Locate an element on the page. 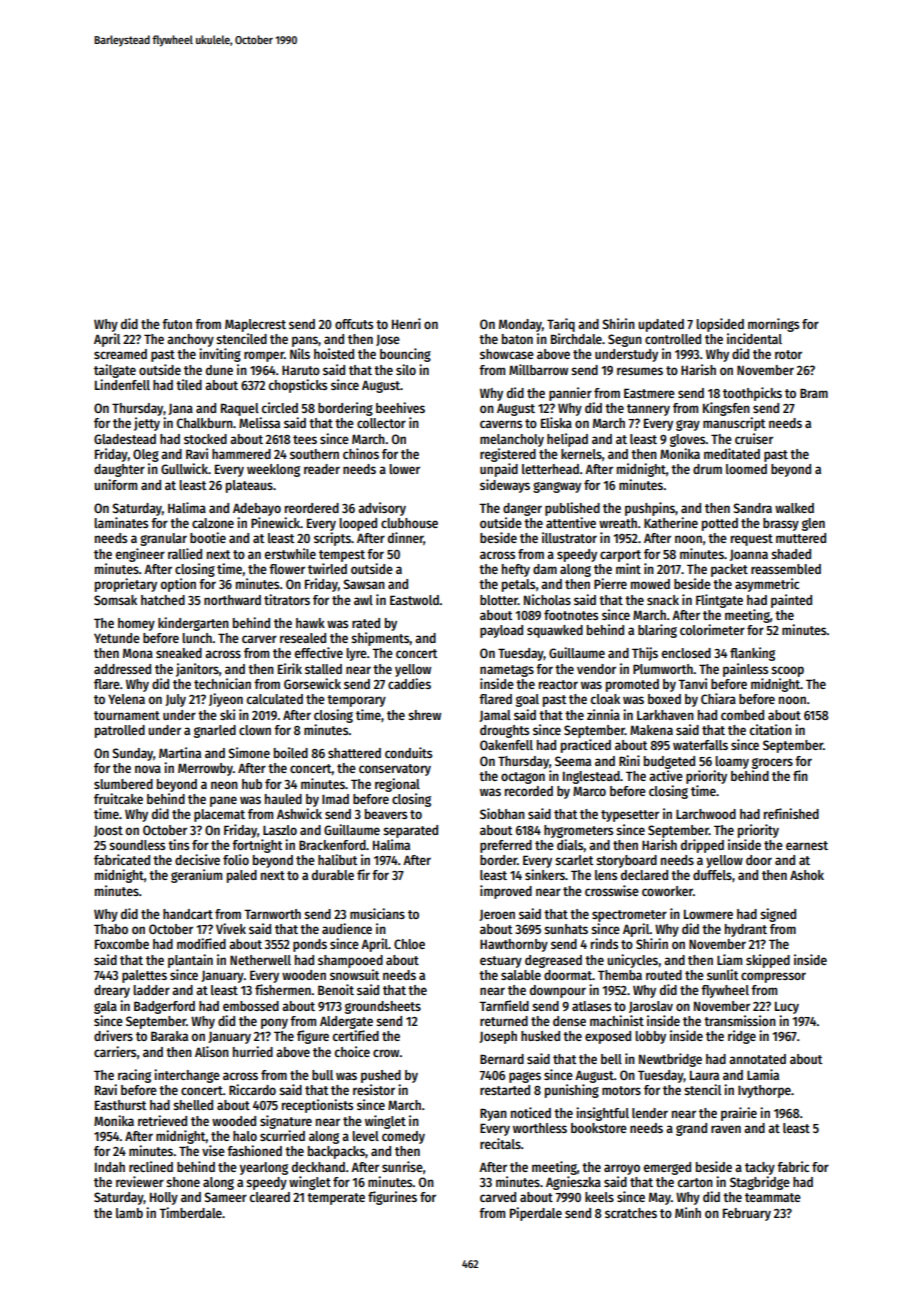 The image size is (924, 1314). screamed is located at coordinates (120, 354).
